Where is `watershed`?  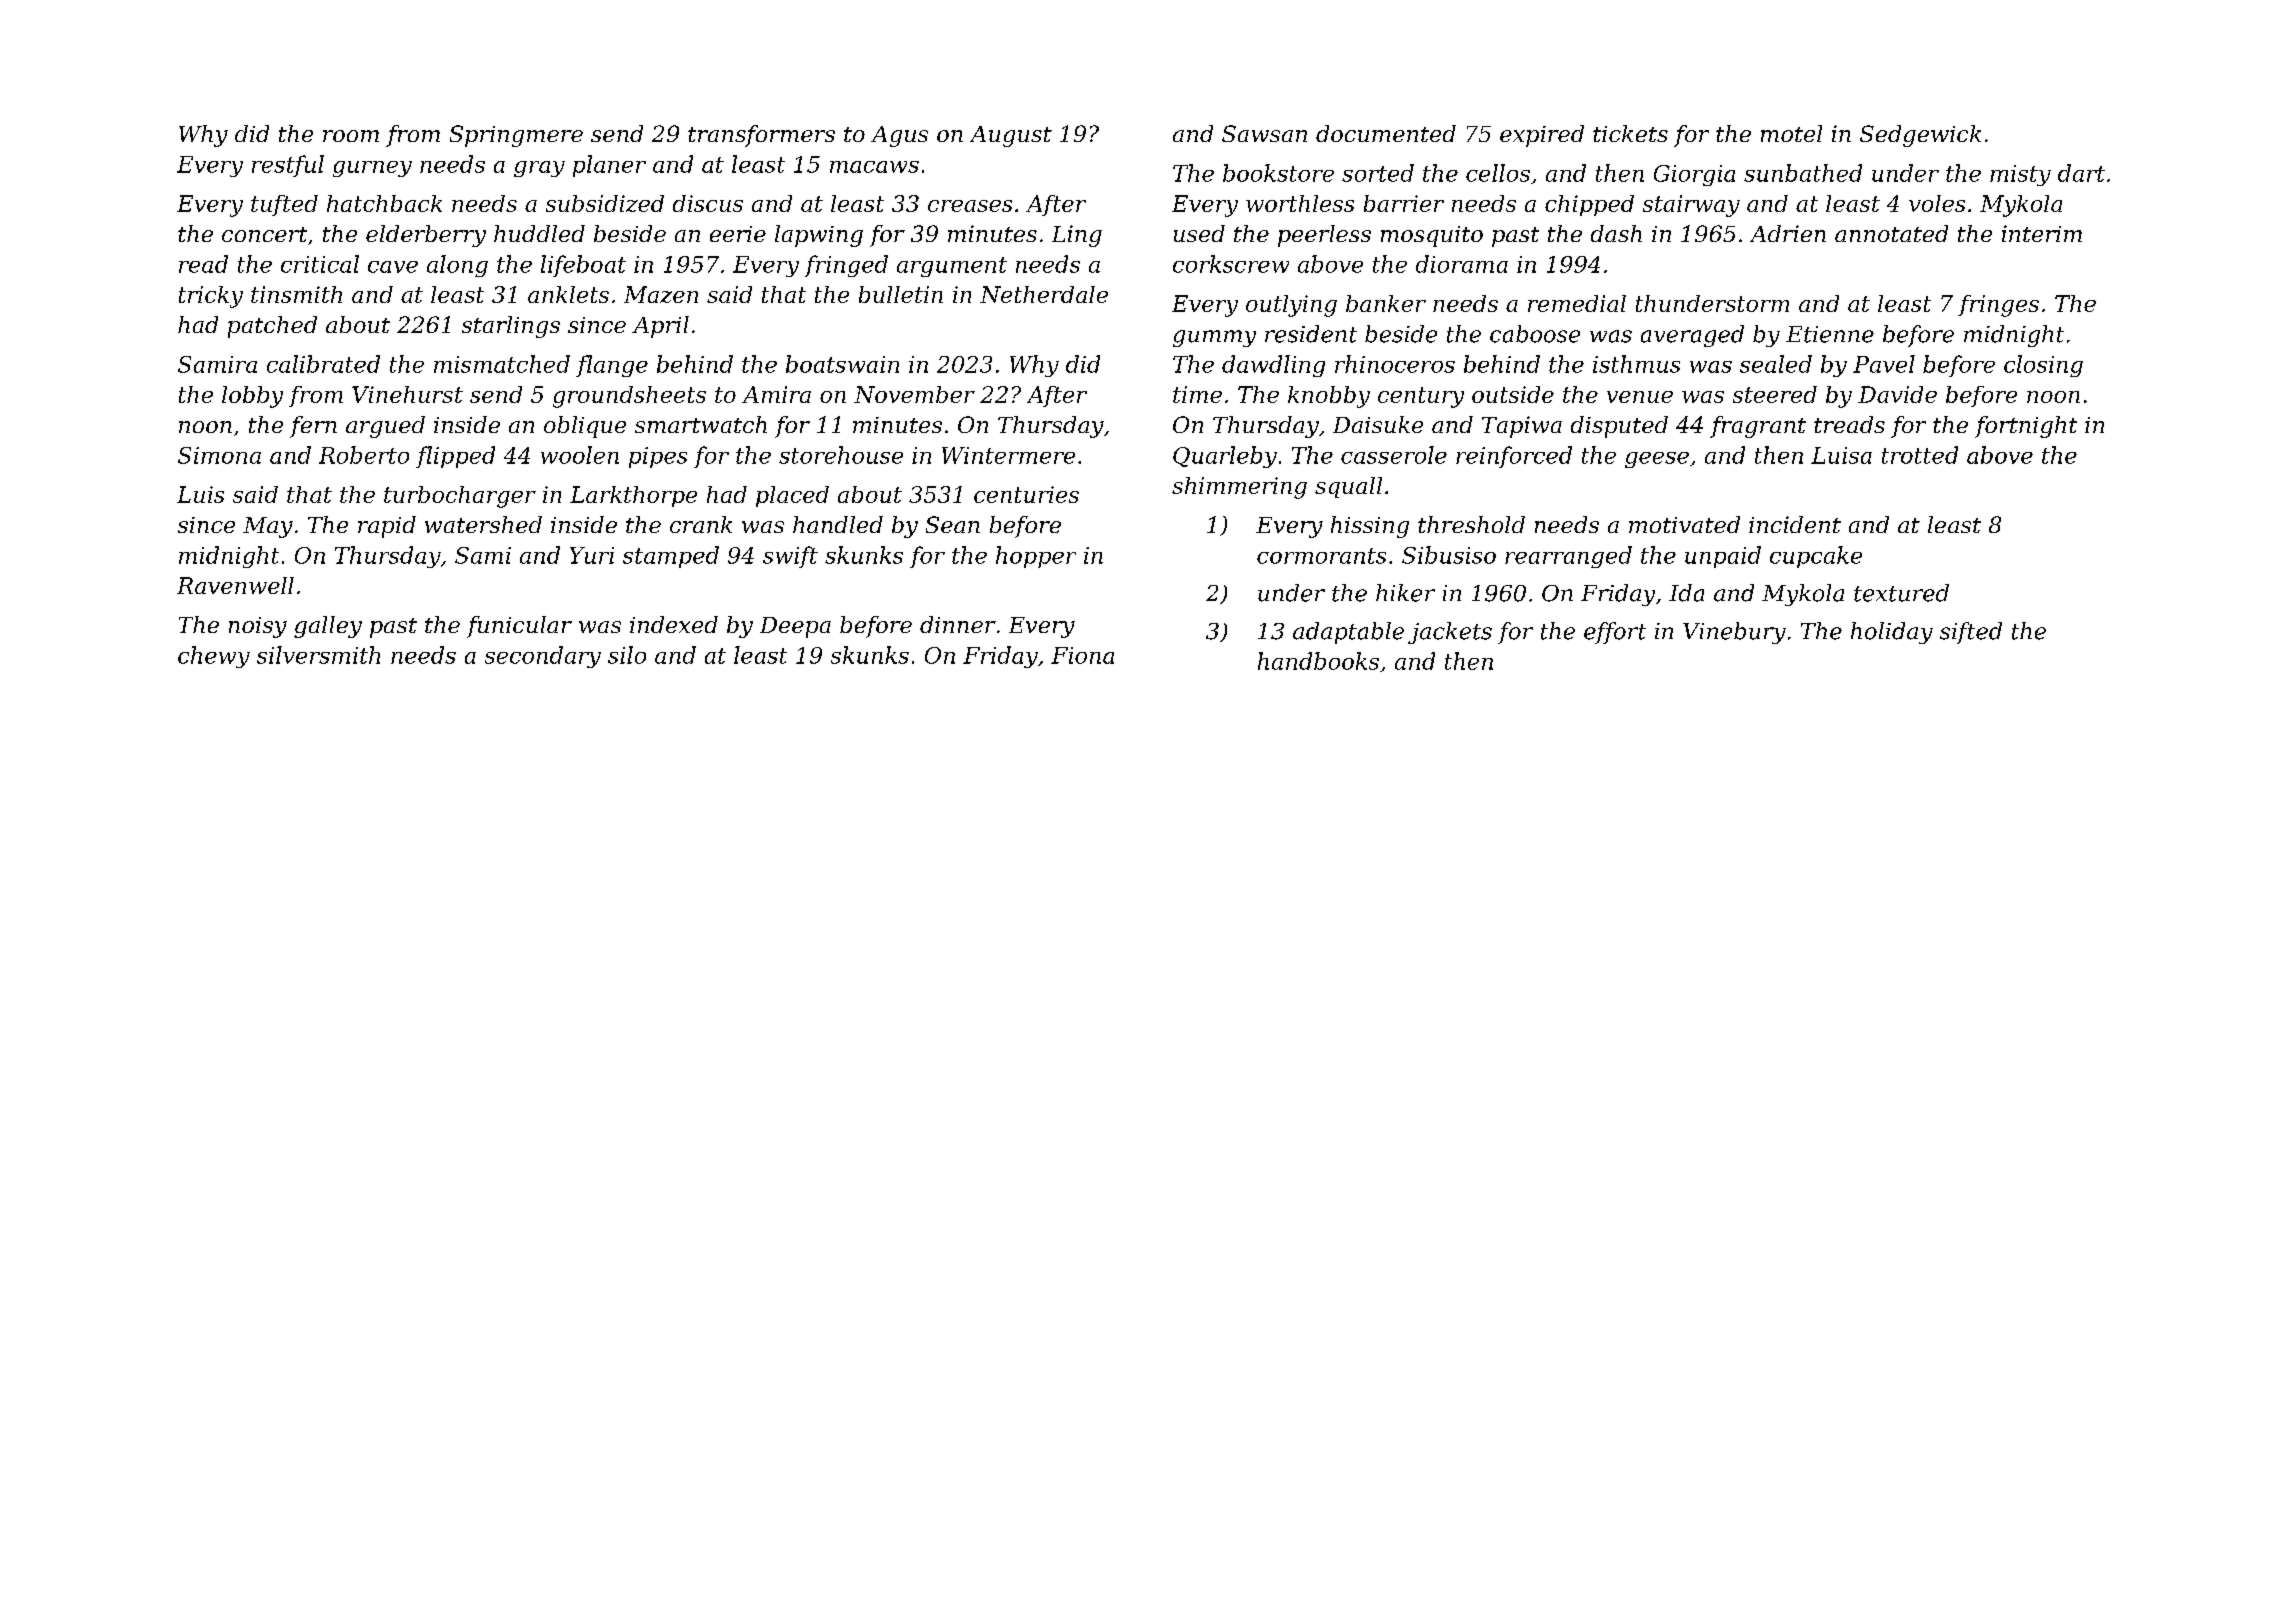 watershed is located at coordinates (483, 524).
